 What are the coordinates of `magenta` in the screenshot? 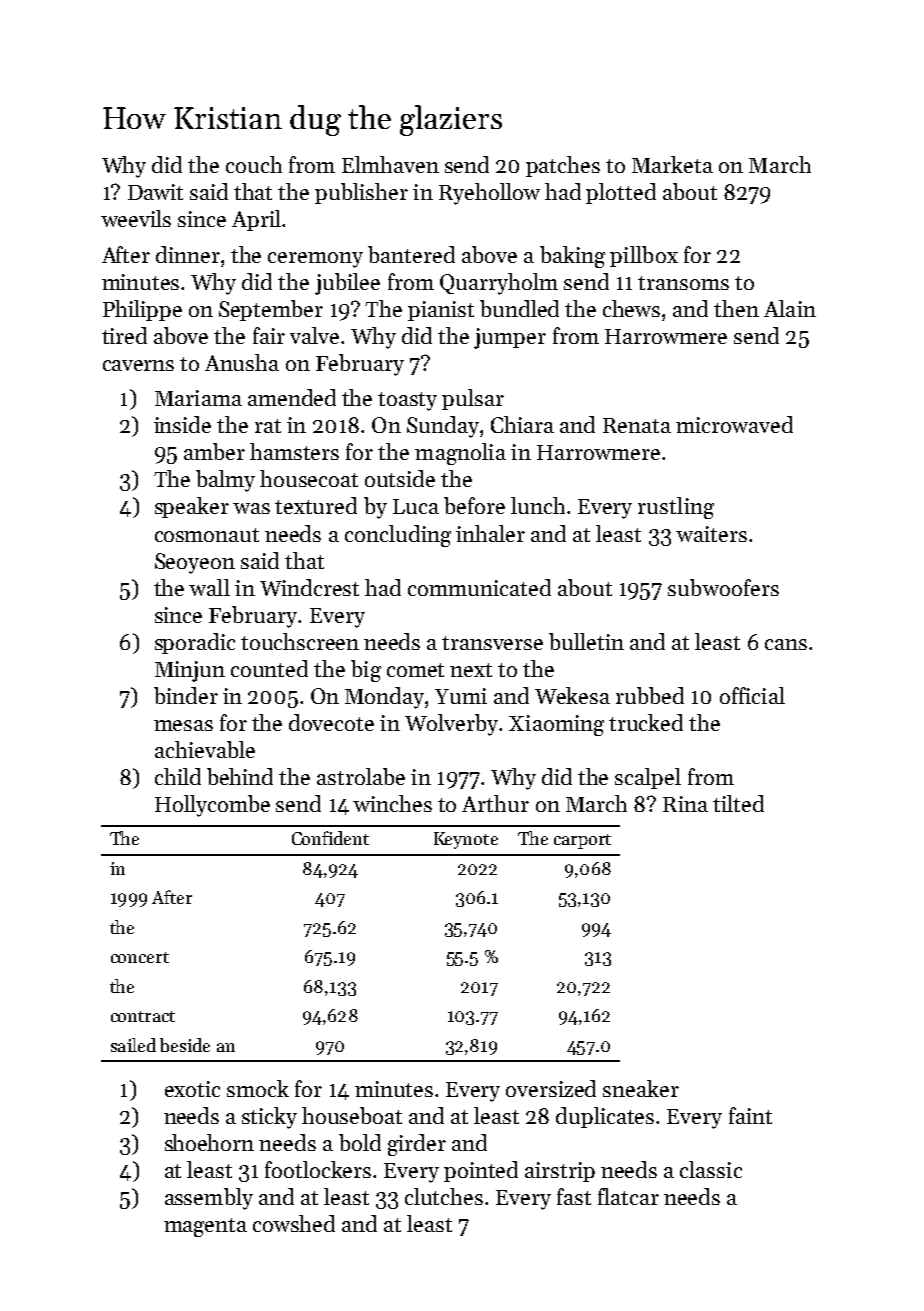 It's located at (205, 1227).
